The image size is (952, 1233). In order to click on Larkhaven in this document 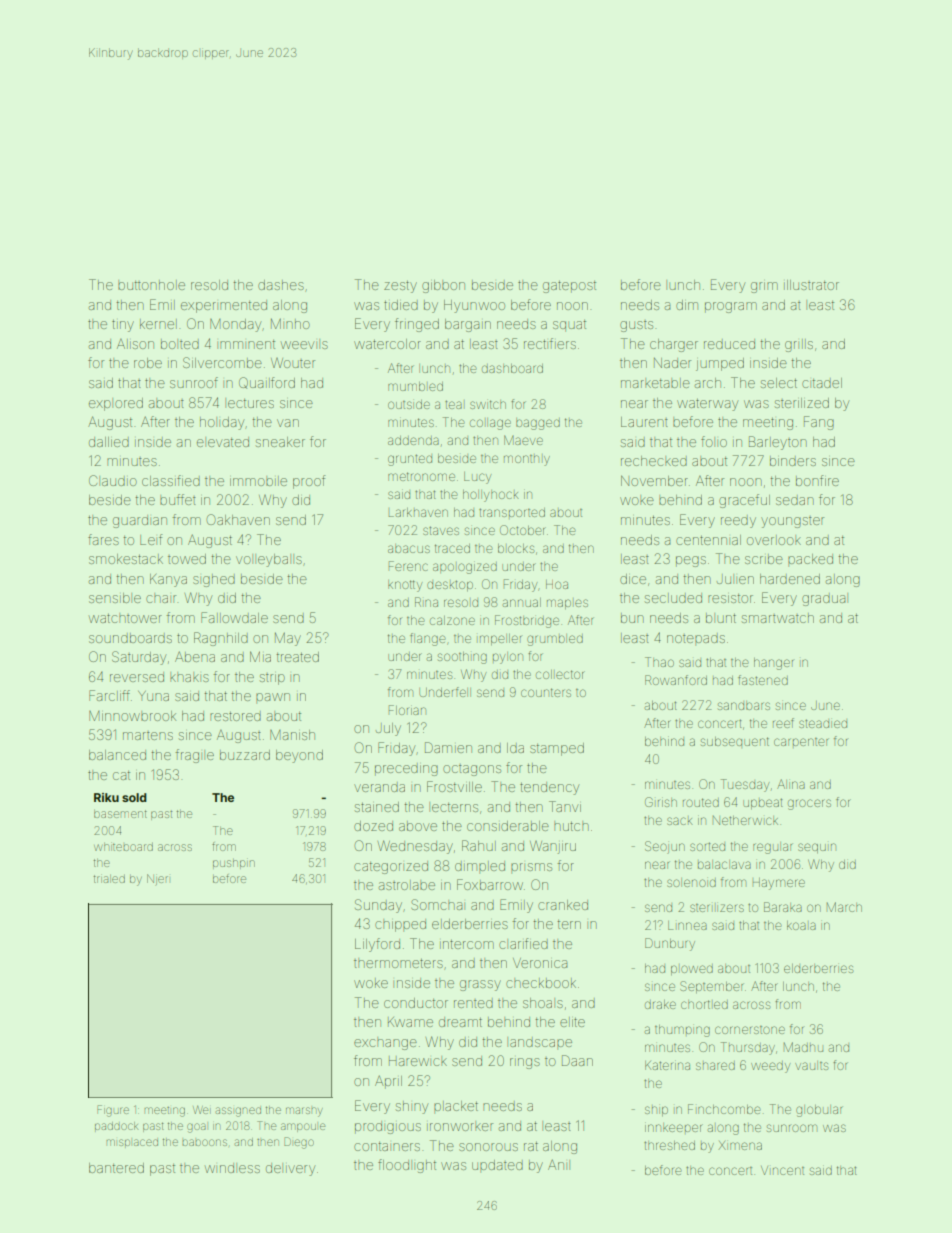, I will do `click(418, 512)`.
